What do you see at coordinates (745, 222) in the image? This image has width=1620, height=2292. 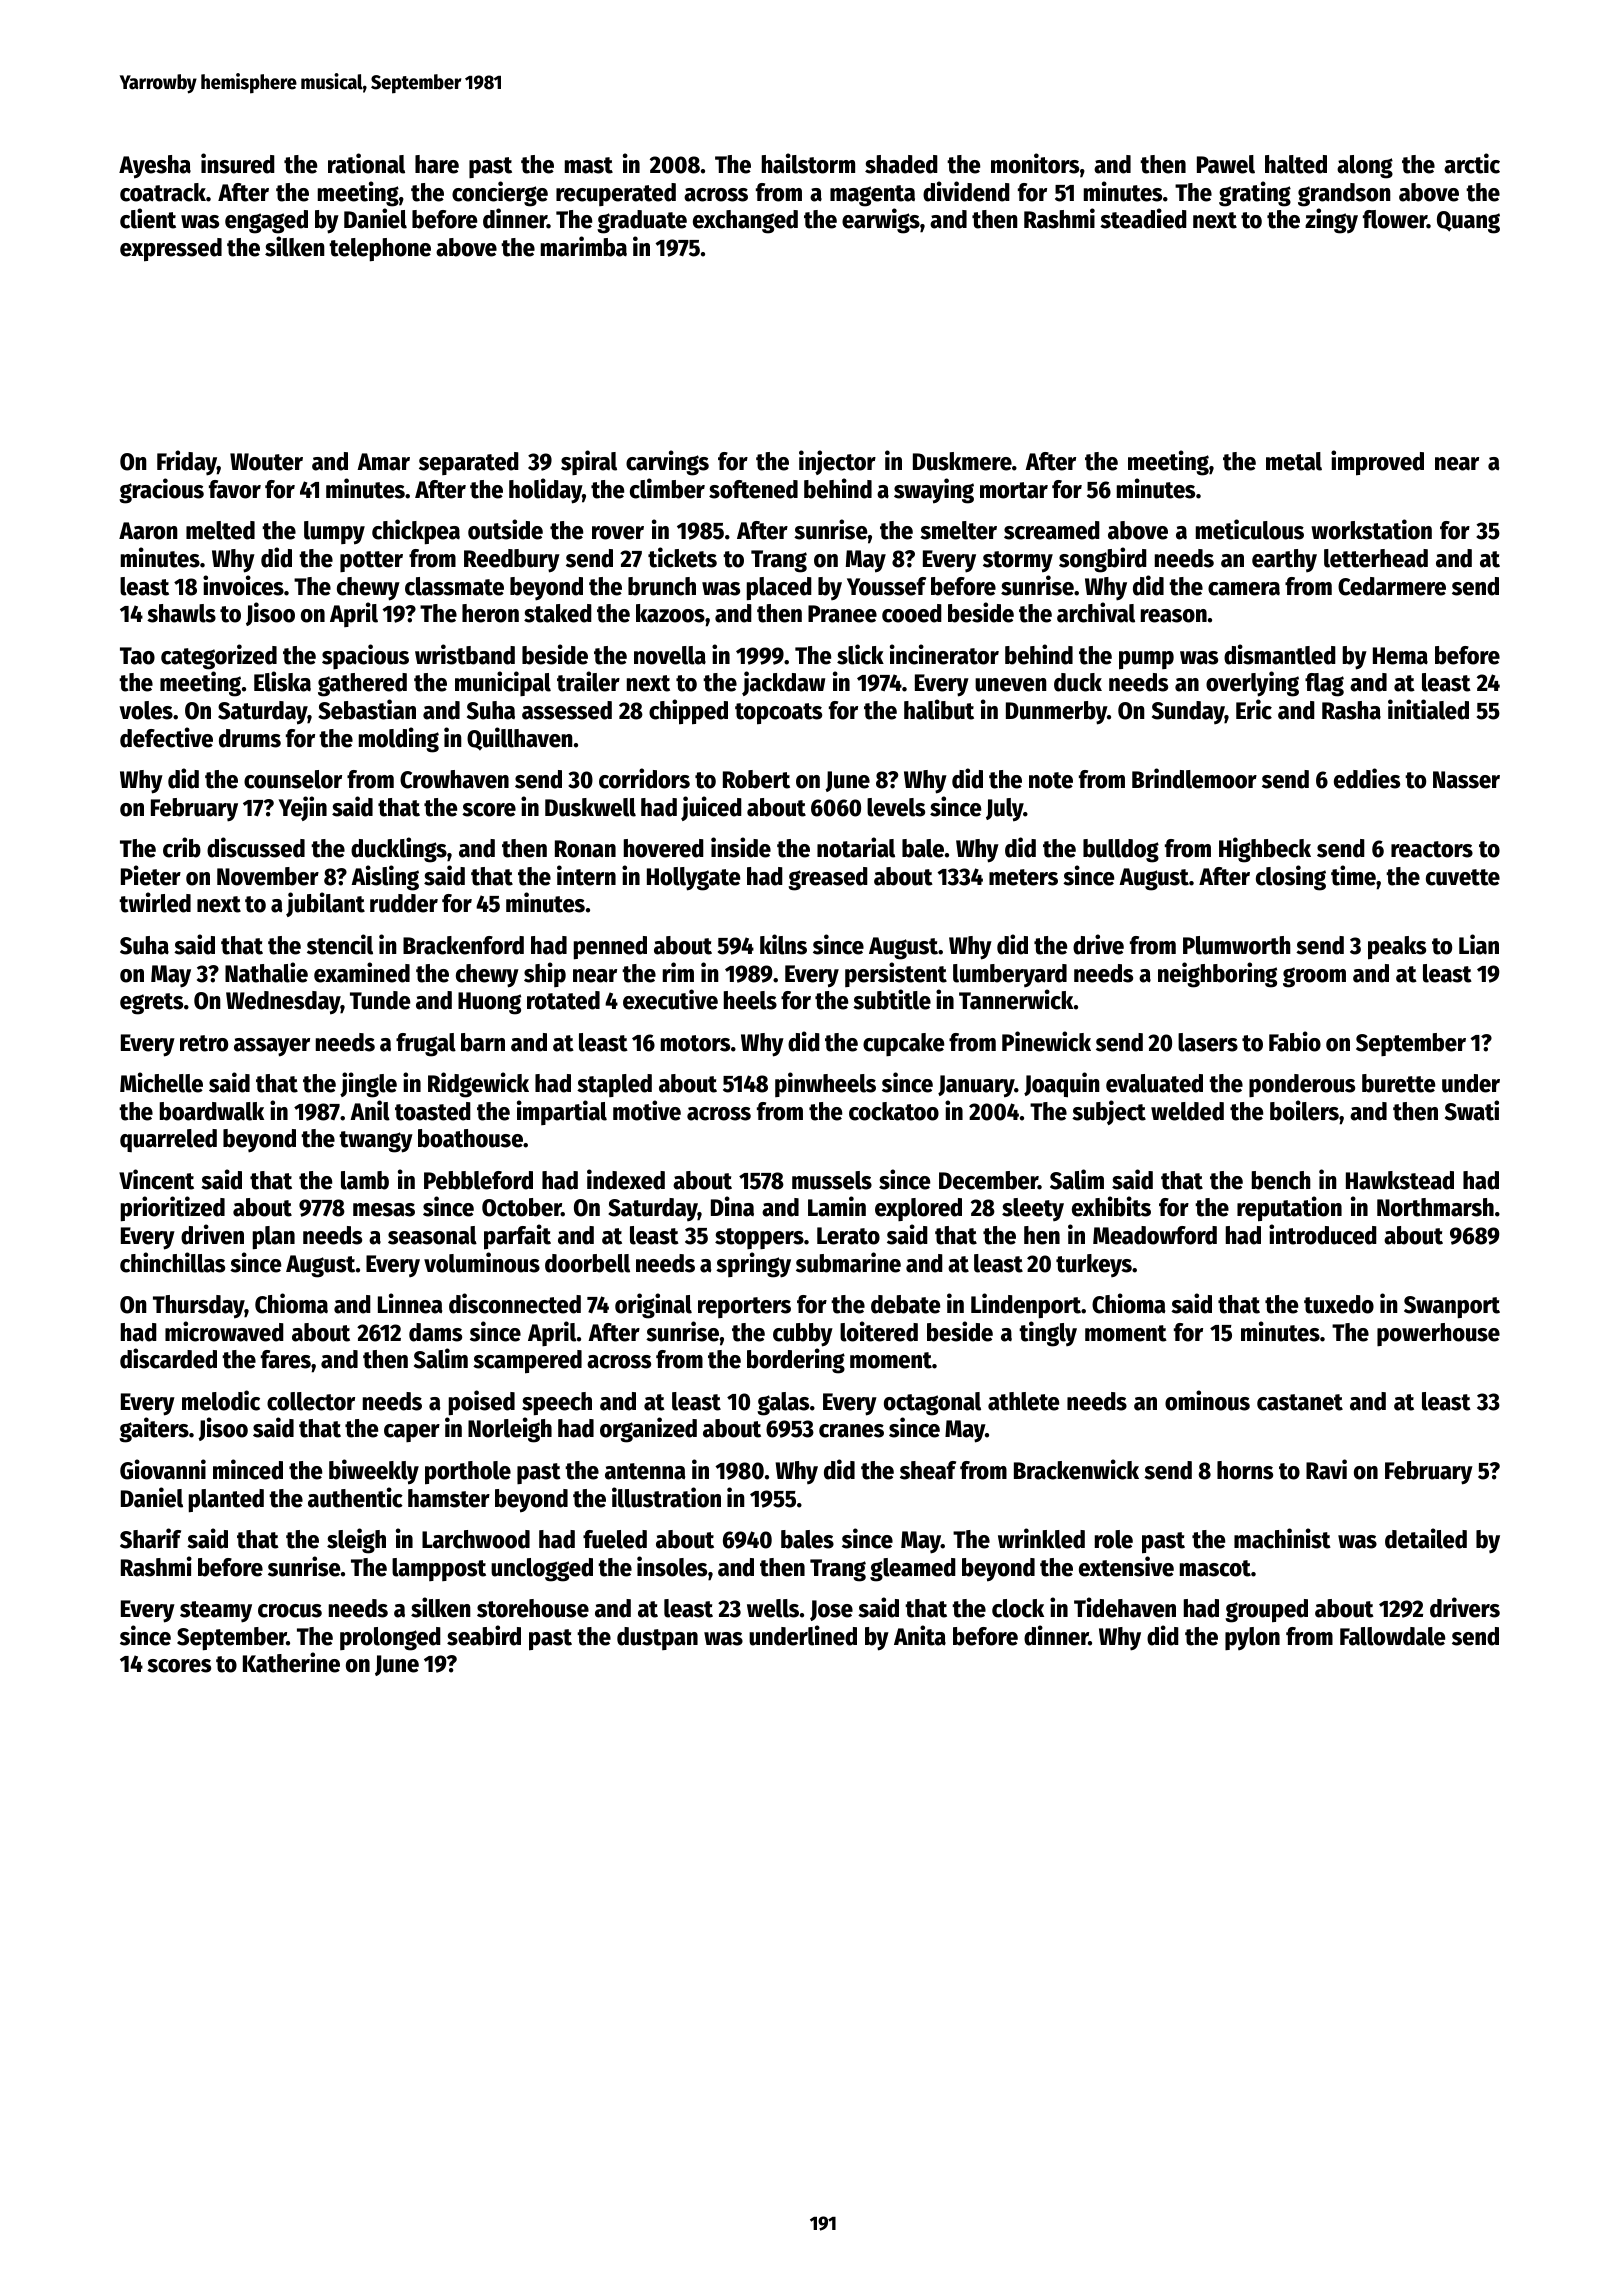 I see `exchanged` at bounding box center [745, 222].
